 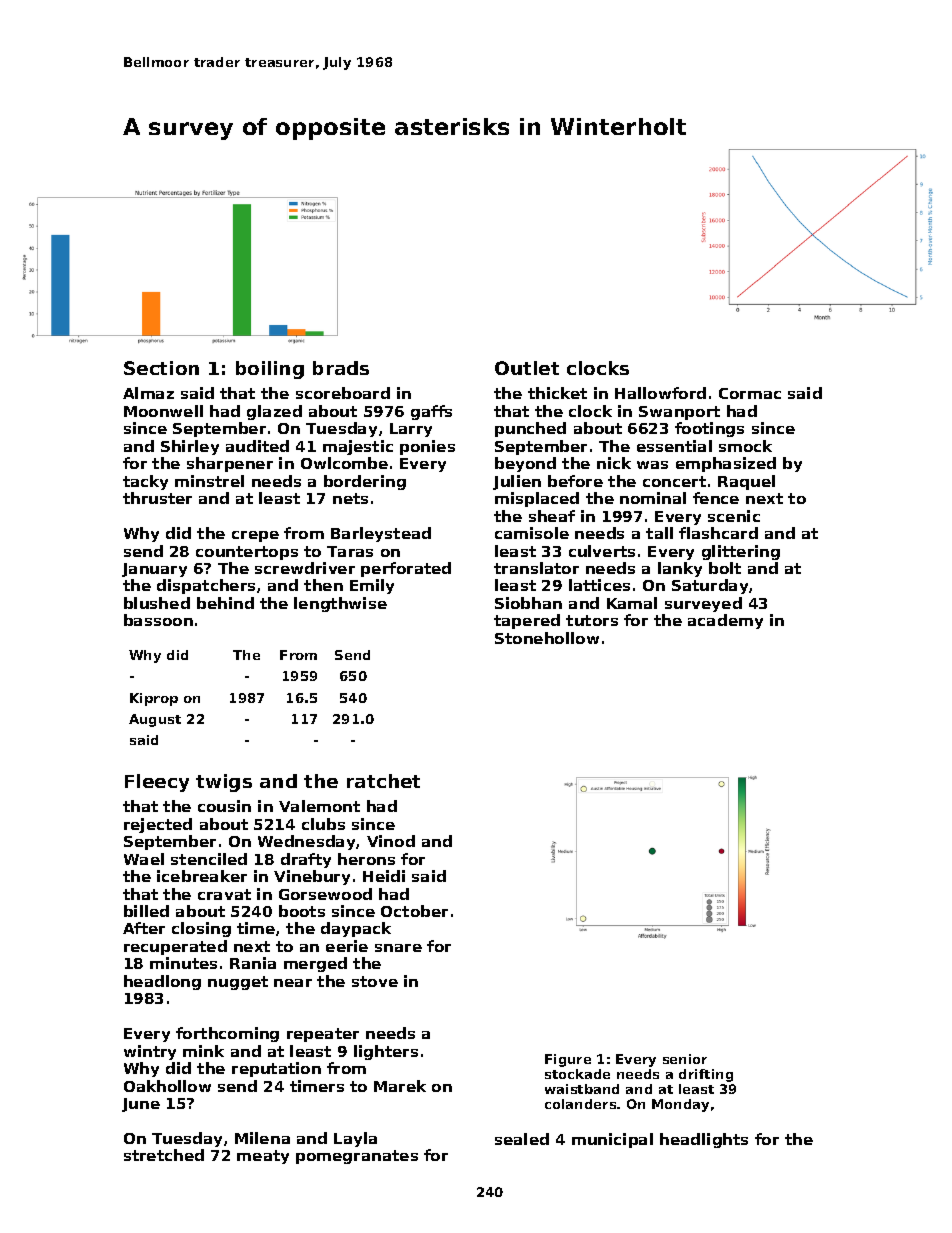 What do you see at coordinates (163, 411) in the screenshot?
I see `Moonwell` at bounding box center [163, 411].
